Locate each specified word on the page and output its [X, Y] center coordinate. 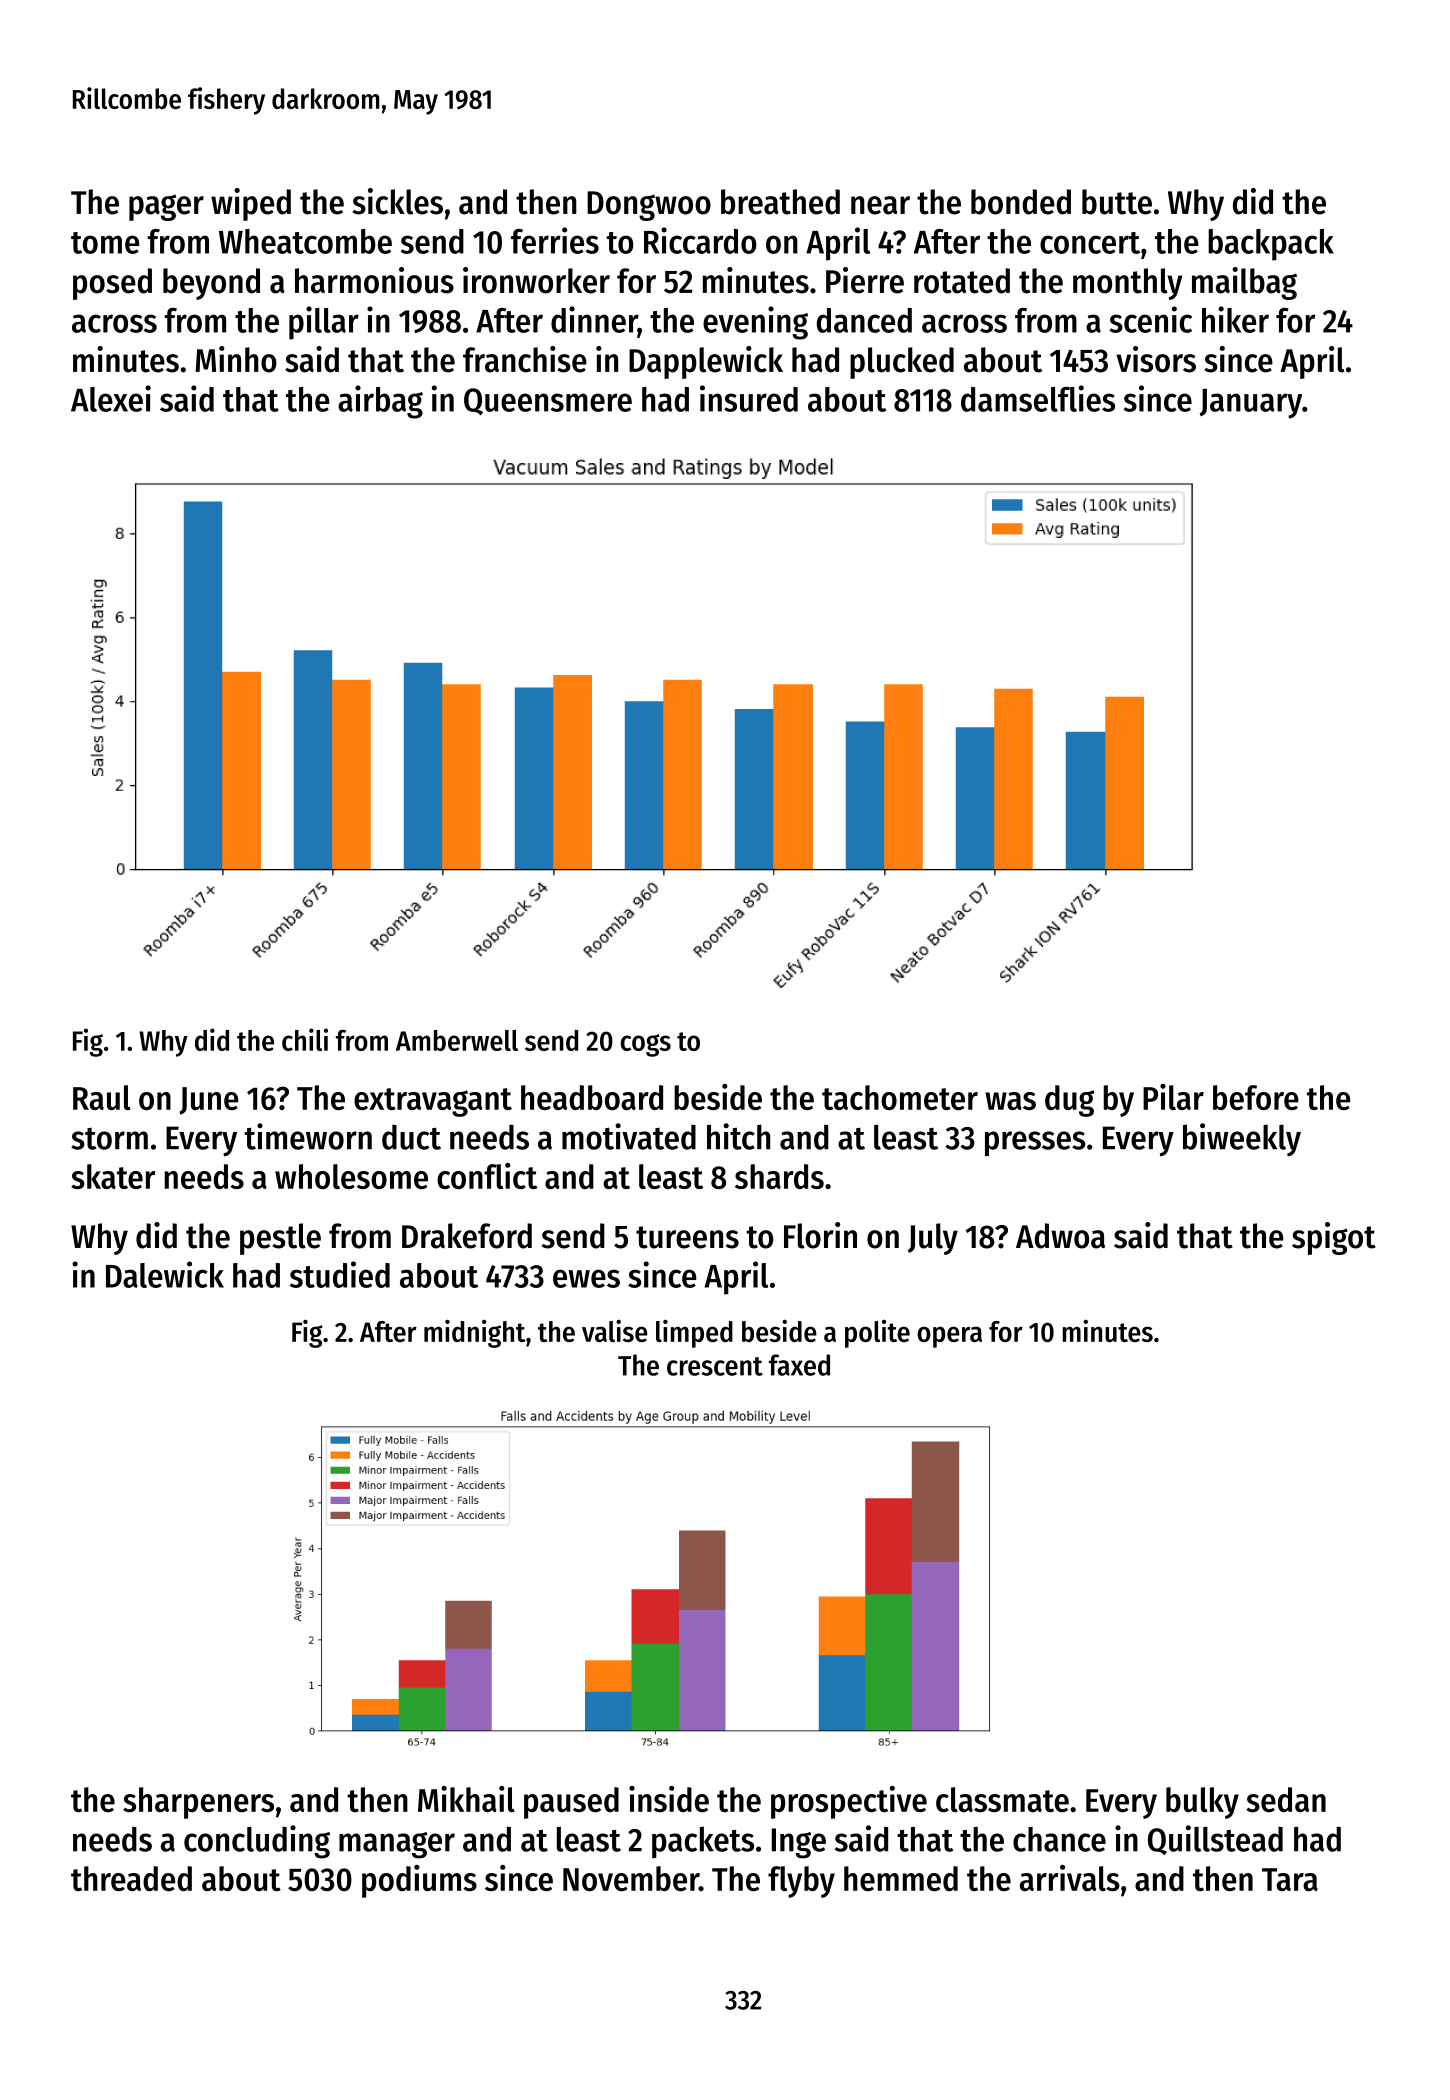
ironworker [536, 280]
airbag [380, 402]
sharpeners [198, 1803]
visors [1156, 359]
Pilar [1173, 1097]
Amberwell [457, 1040]
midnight [474, 1333]
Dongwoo [649, 206]
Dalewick [165, 1274]
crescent [715, 1366]
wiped [251, 204]
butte [1117, 202]
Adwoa [1060, 1236]
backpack [1271, 245]
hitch [738, 1136]
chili [305, 1039]
